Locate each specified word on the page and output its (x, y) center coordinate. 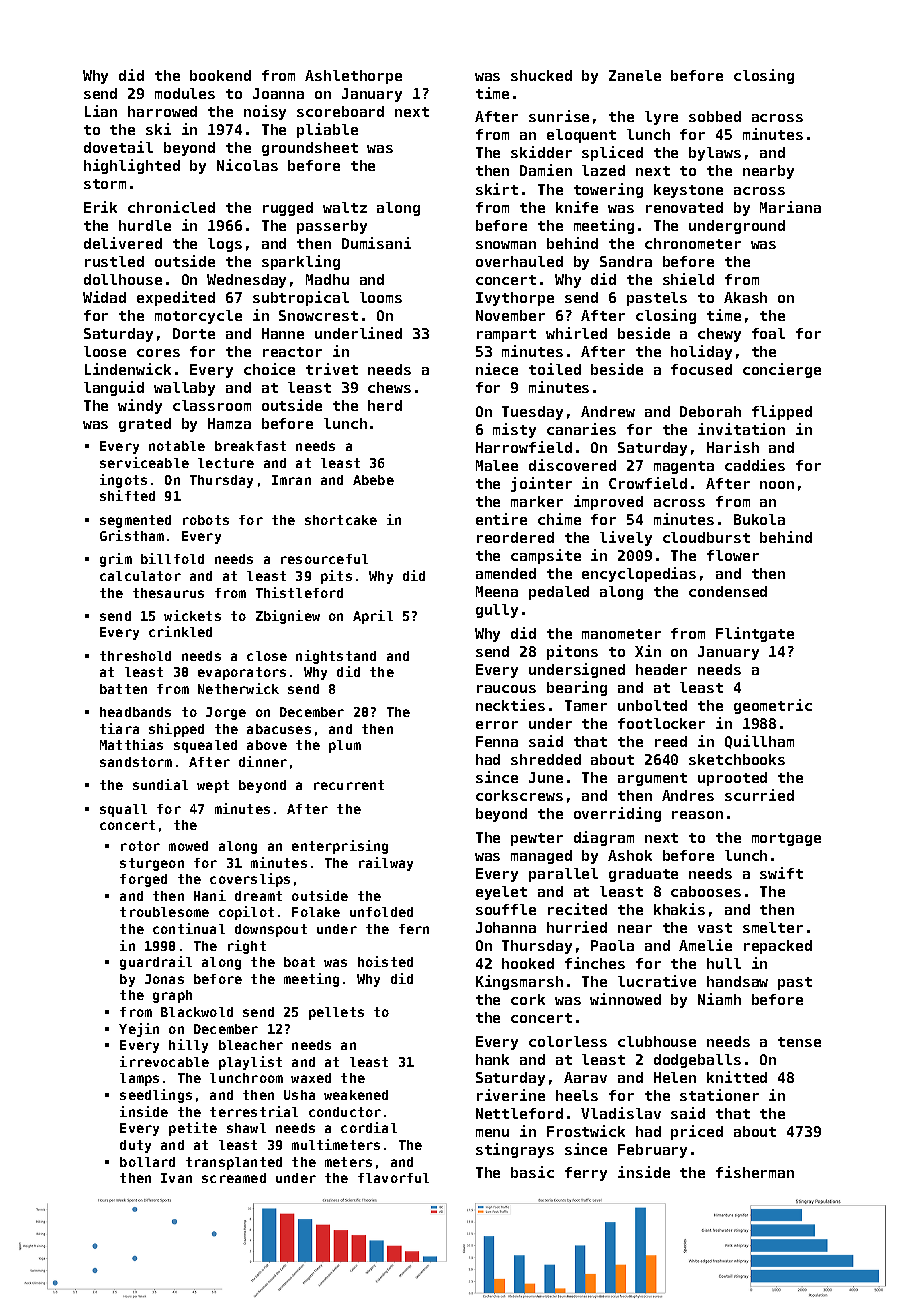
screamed (234, 1178)
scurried (759, 795)
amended (506, 573)
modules (185, 93)
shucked (541, 75)
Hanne (283, 333)
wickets (192, 615)
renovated (684, 207)
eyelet (501, 893)
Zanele (635, 75)
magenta (684, 467)
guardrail (156, 963)
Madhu (327, 279)
